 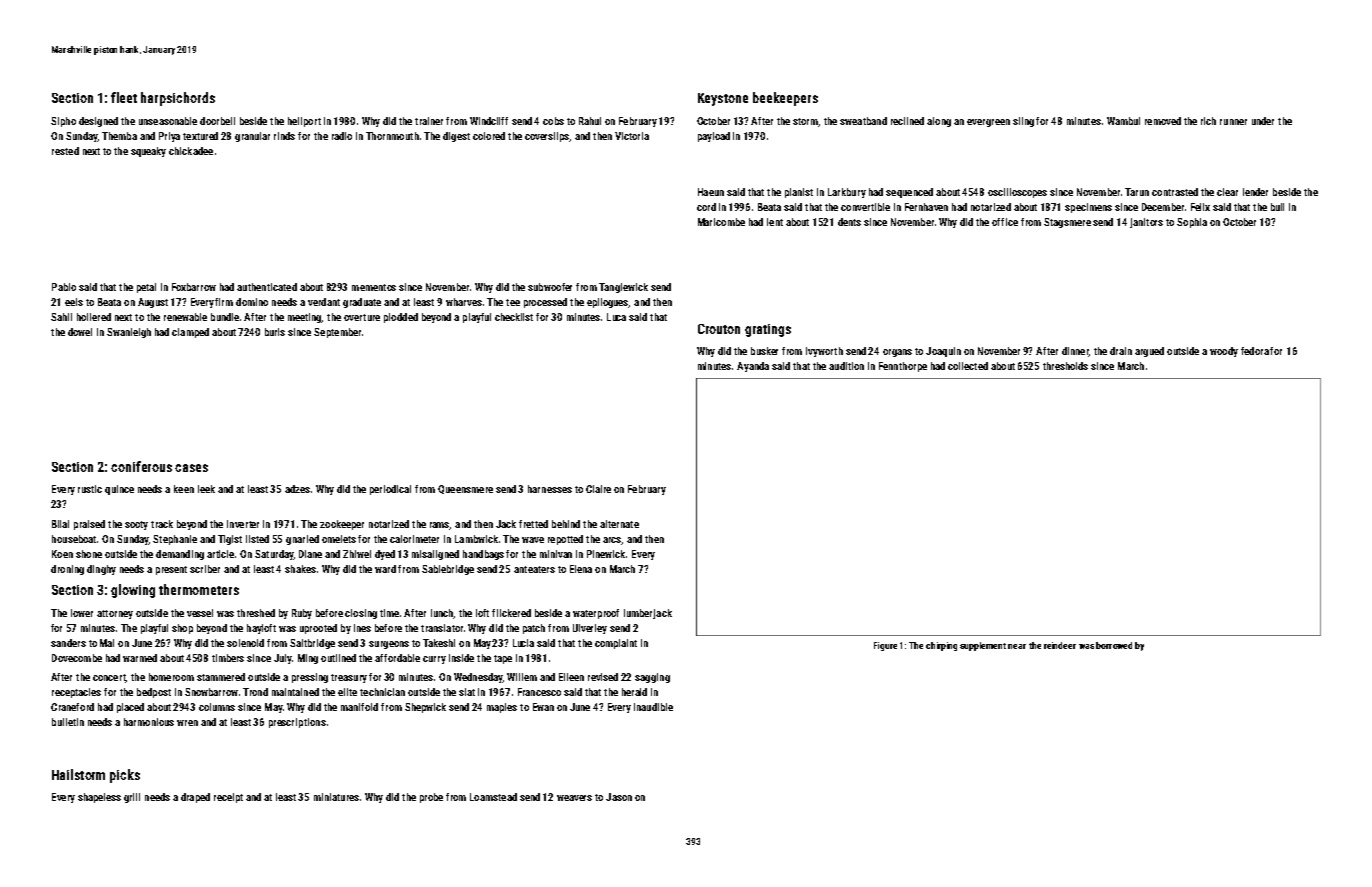 What do you see at coordinates (1263, 121) in the screenshot?
I see `under` at bounding box center [1263, 121].
